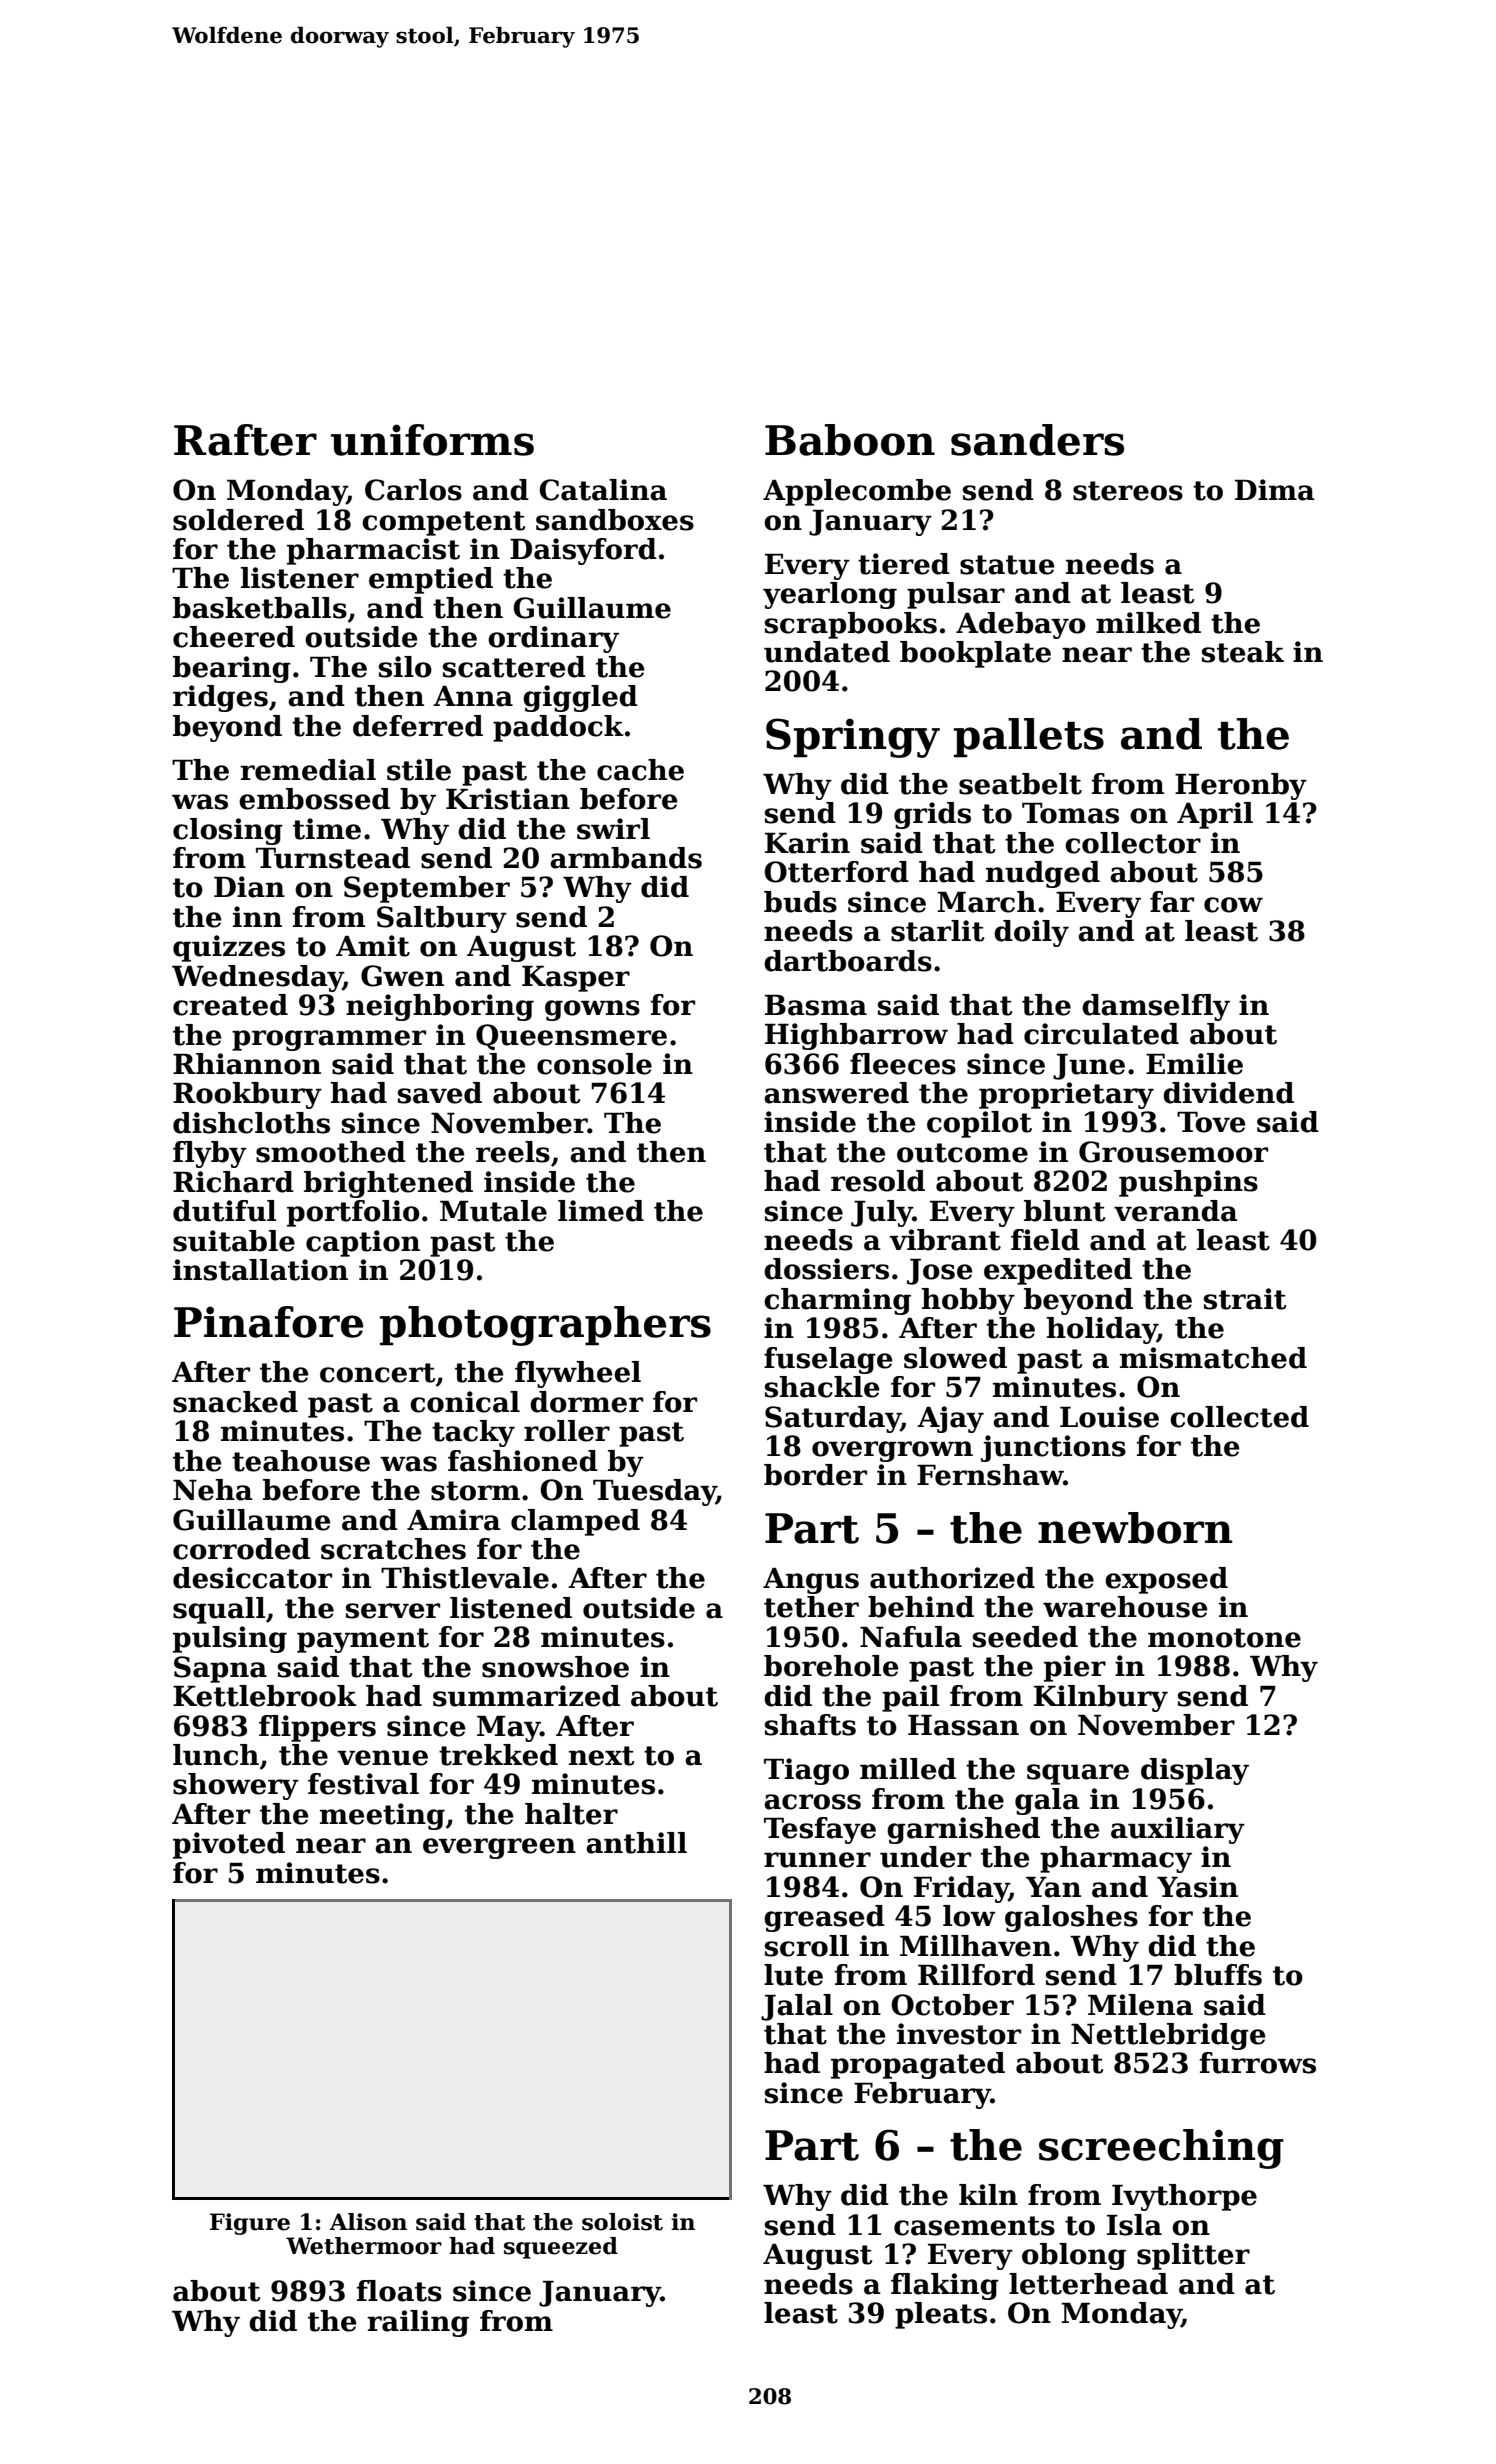 The width and height of the screenshot is (1496, 2464). What do you see at coordinates (432, 440) in the screenshot?
I see `uniforms` at bounding box center [432, 440].
